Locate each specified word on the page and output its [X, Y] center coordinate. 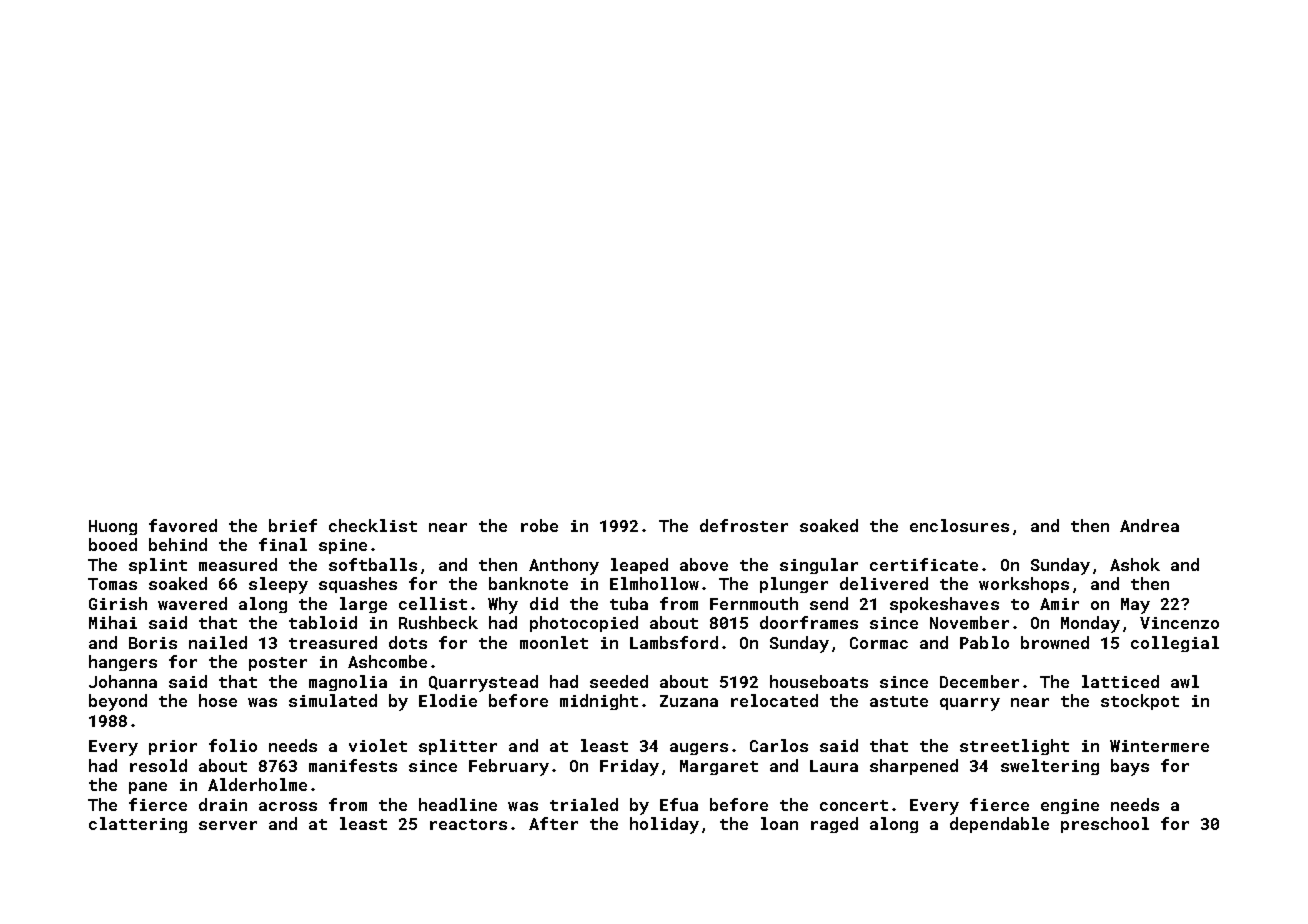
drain [223, 804]
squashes [358, 585]
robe [539, 525]
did [544, 603]
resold [158, 765]
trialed [584, 804]
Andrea [1149, 525]
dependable [999, 825]
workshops [1024, 585]
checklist [373, 525]
